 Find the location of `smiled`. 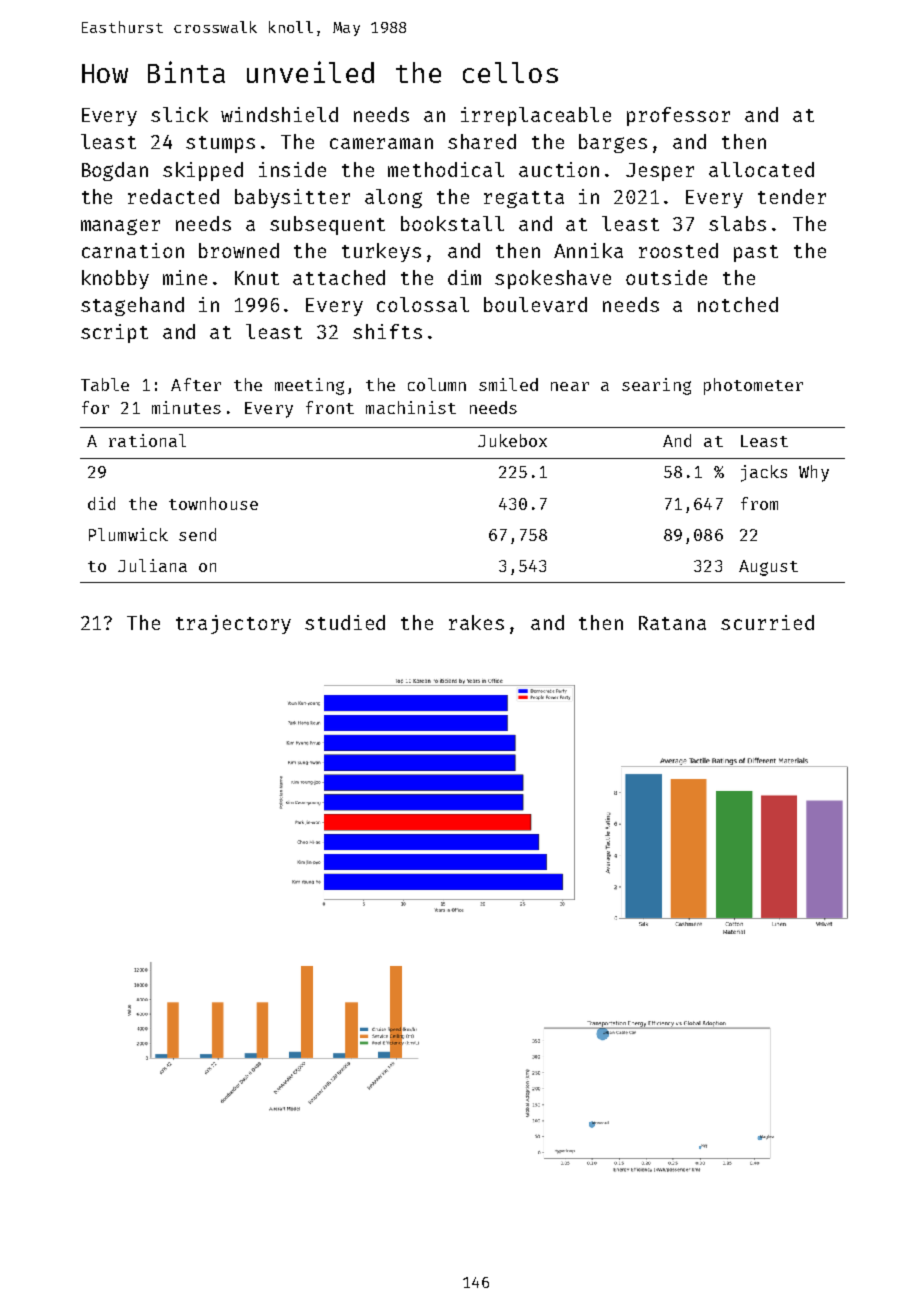

smiled is located at coordinates (508, 384).
